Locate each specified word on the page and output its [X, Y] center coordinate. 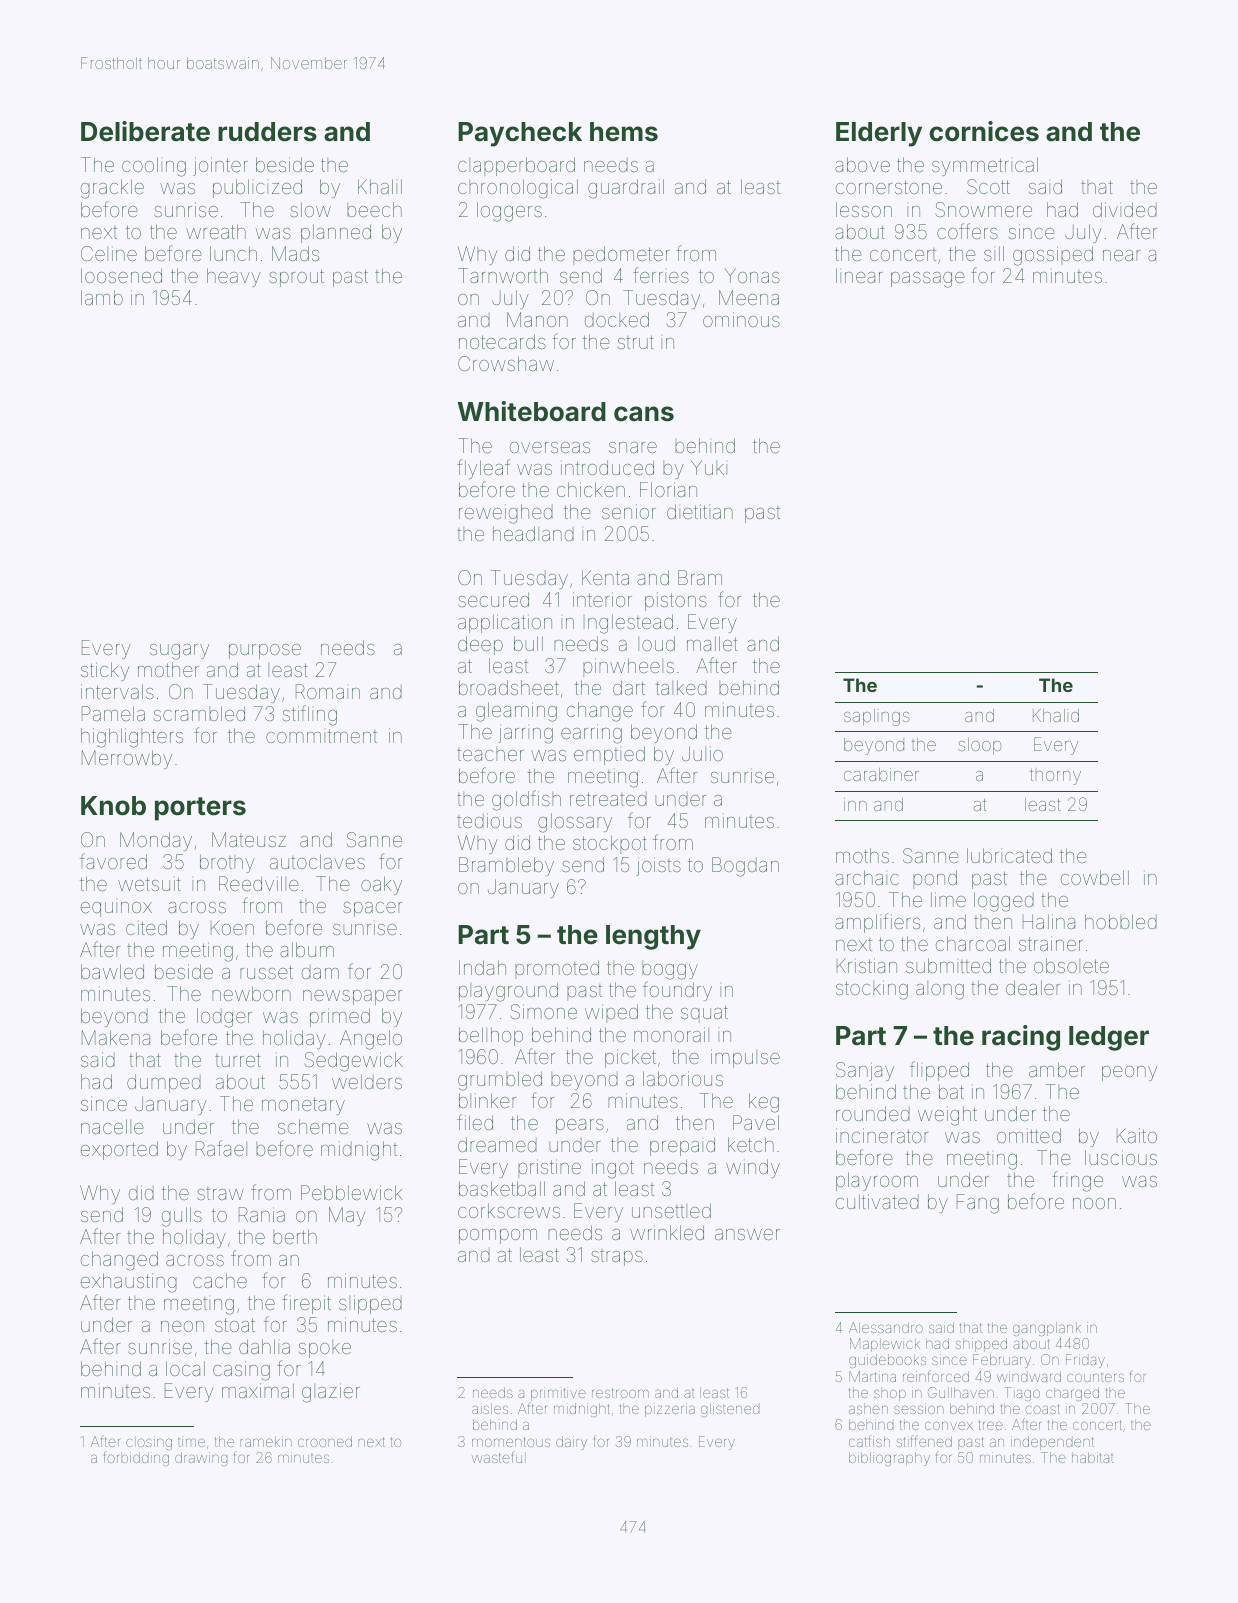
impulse [745, 1058]
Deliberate [145, 131]
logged [1004, 902]
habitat [1092, 1457]
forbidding [136, 1458]
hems [624, 132]
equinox [116, 909]
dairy [571, 1443]
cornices [984, 131]
